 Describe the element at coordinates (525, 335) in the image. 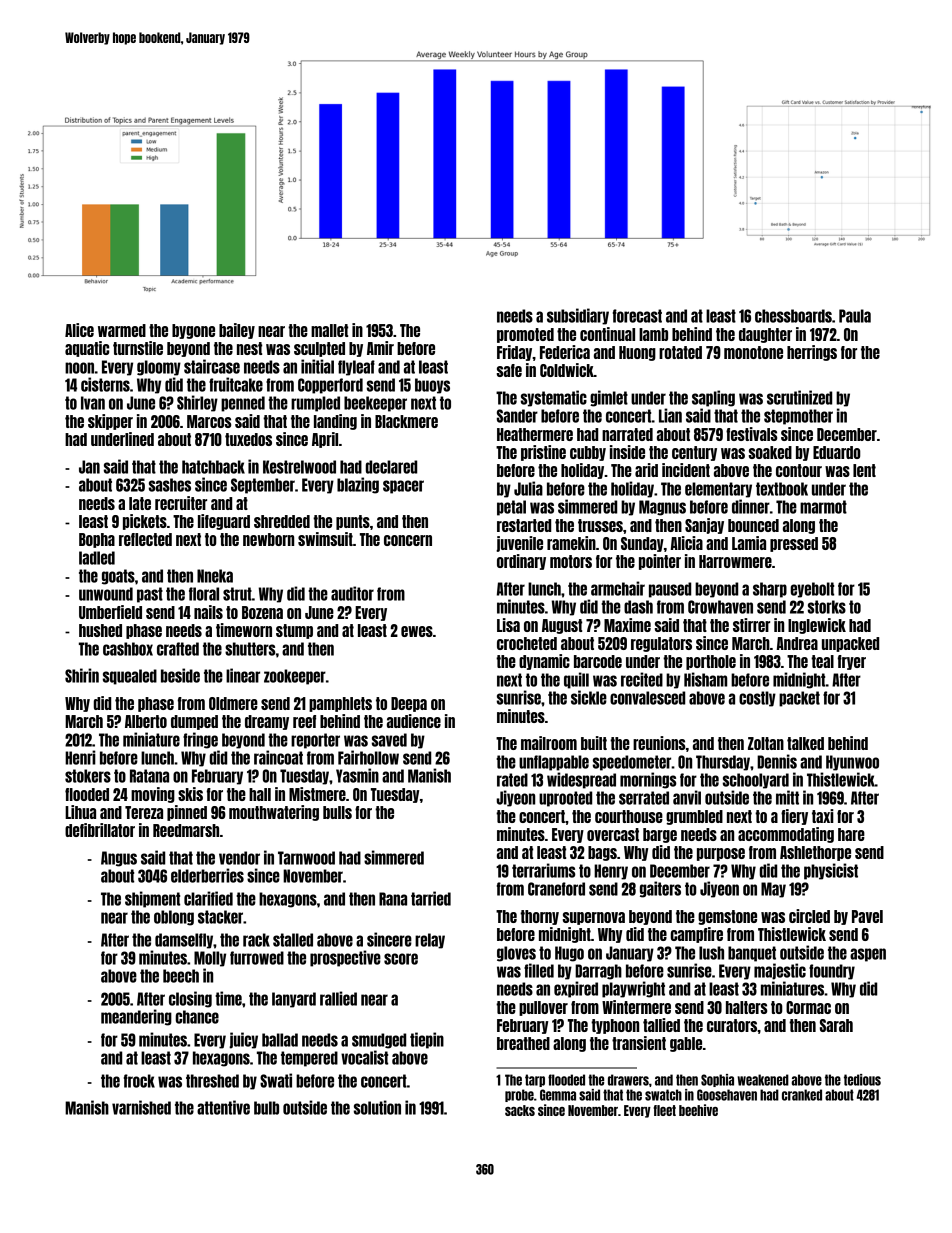

I see `promoted` at that location.
